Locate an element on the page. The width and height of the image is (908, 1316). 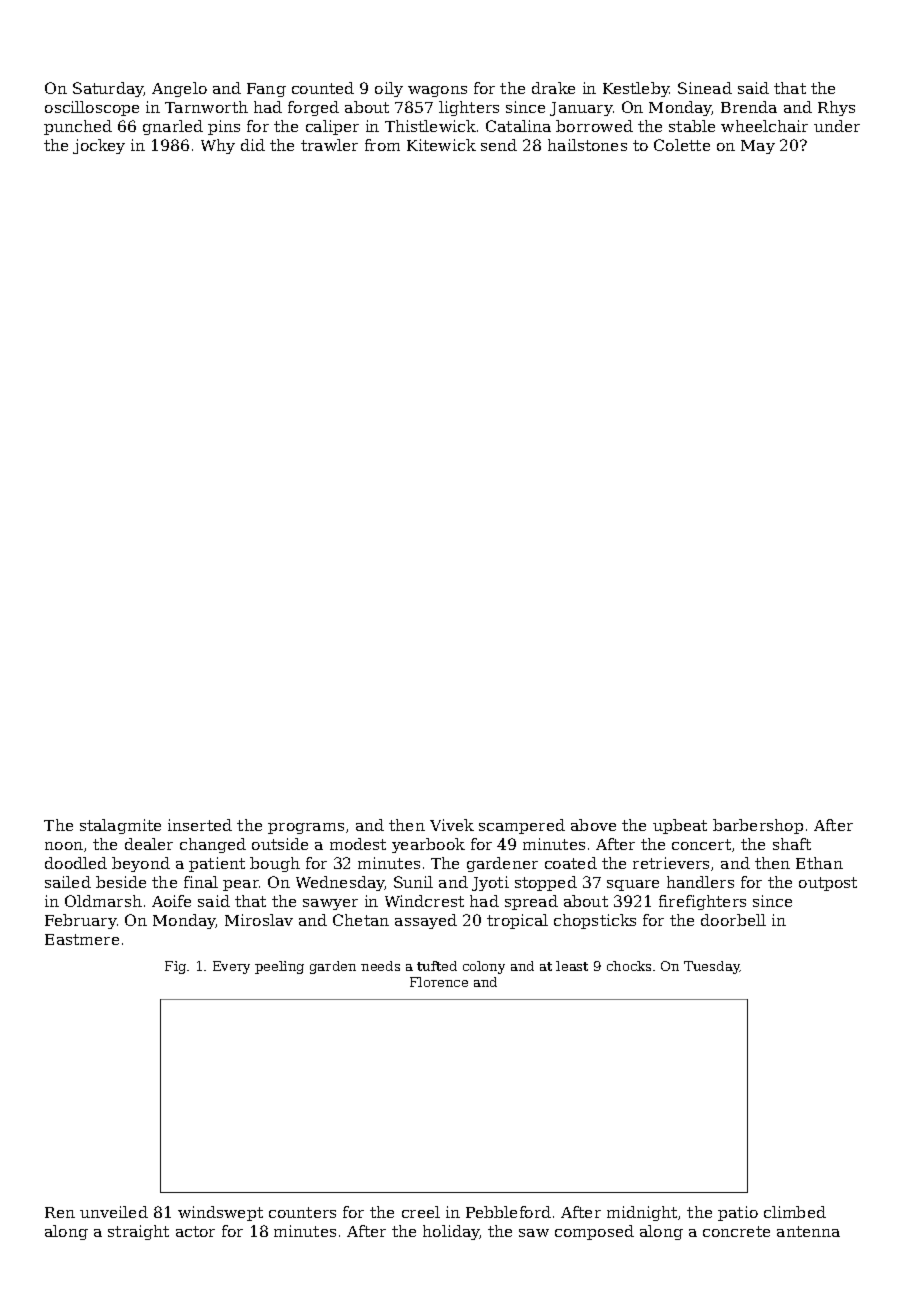
Eastmere is located at coordinates (82, 939).
